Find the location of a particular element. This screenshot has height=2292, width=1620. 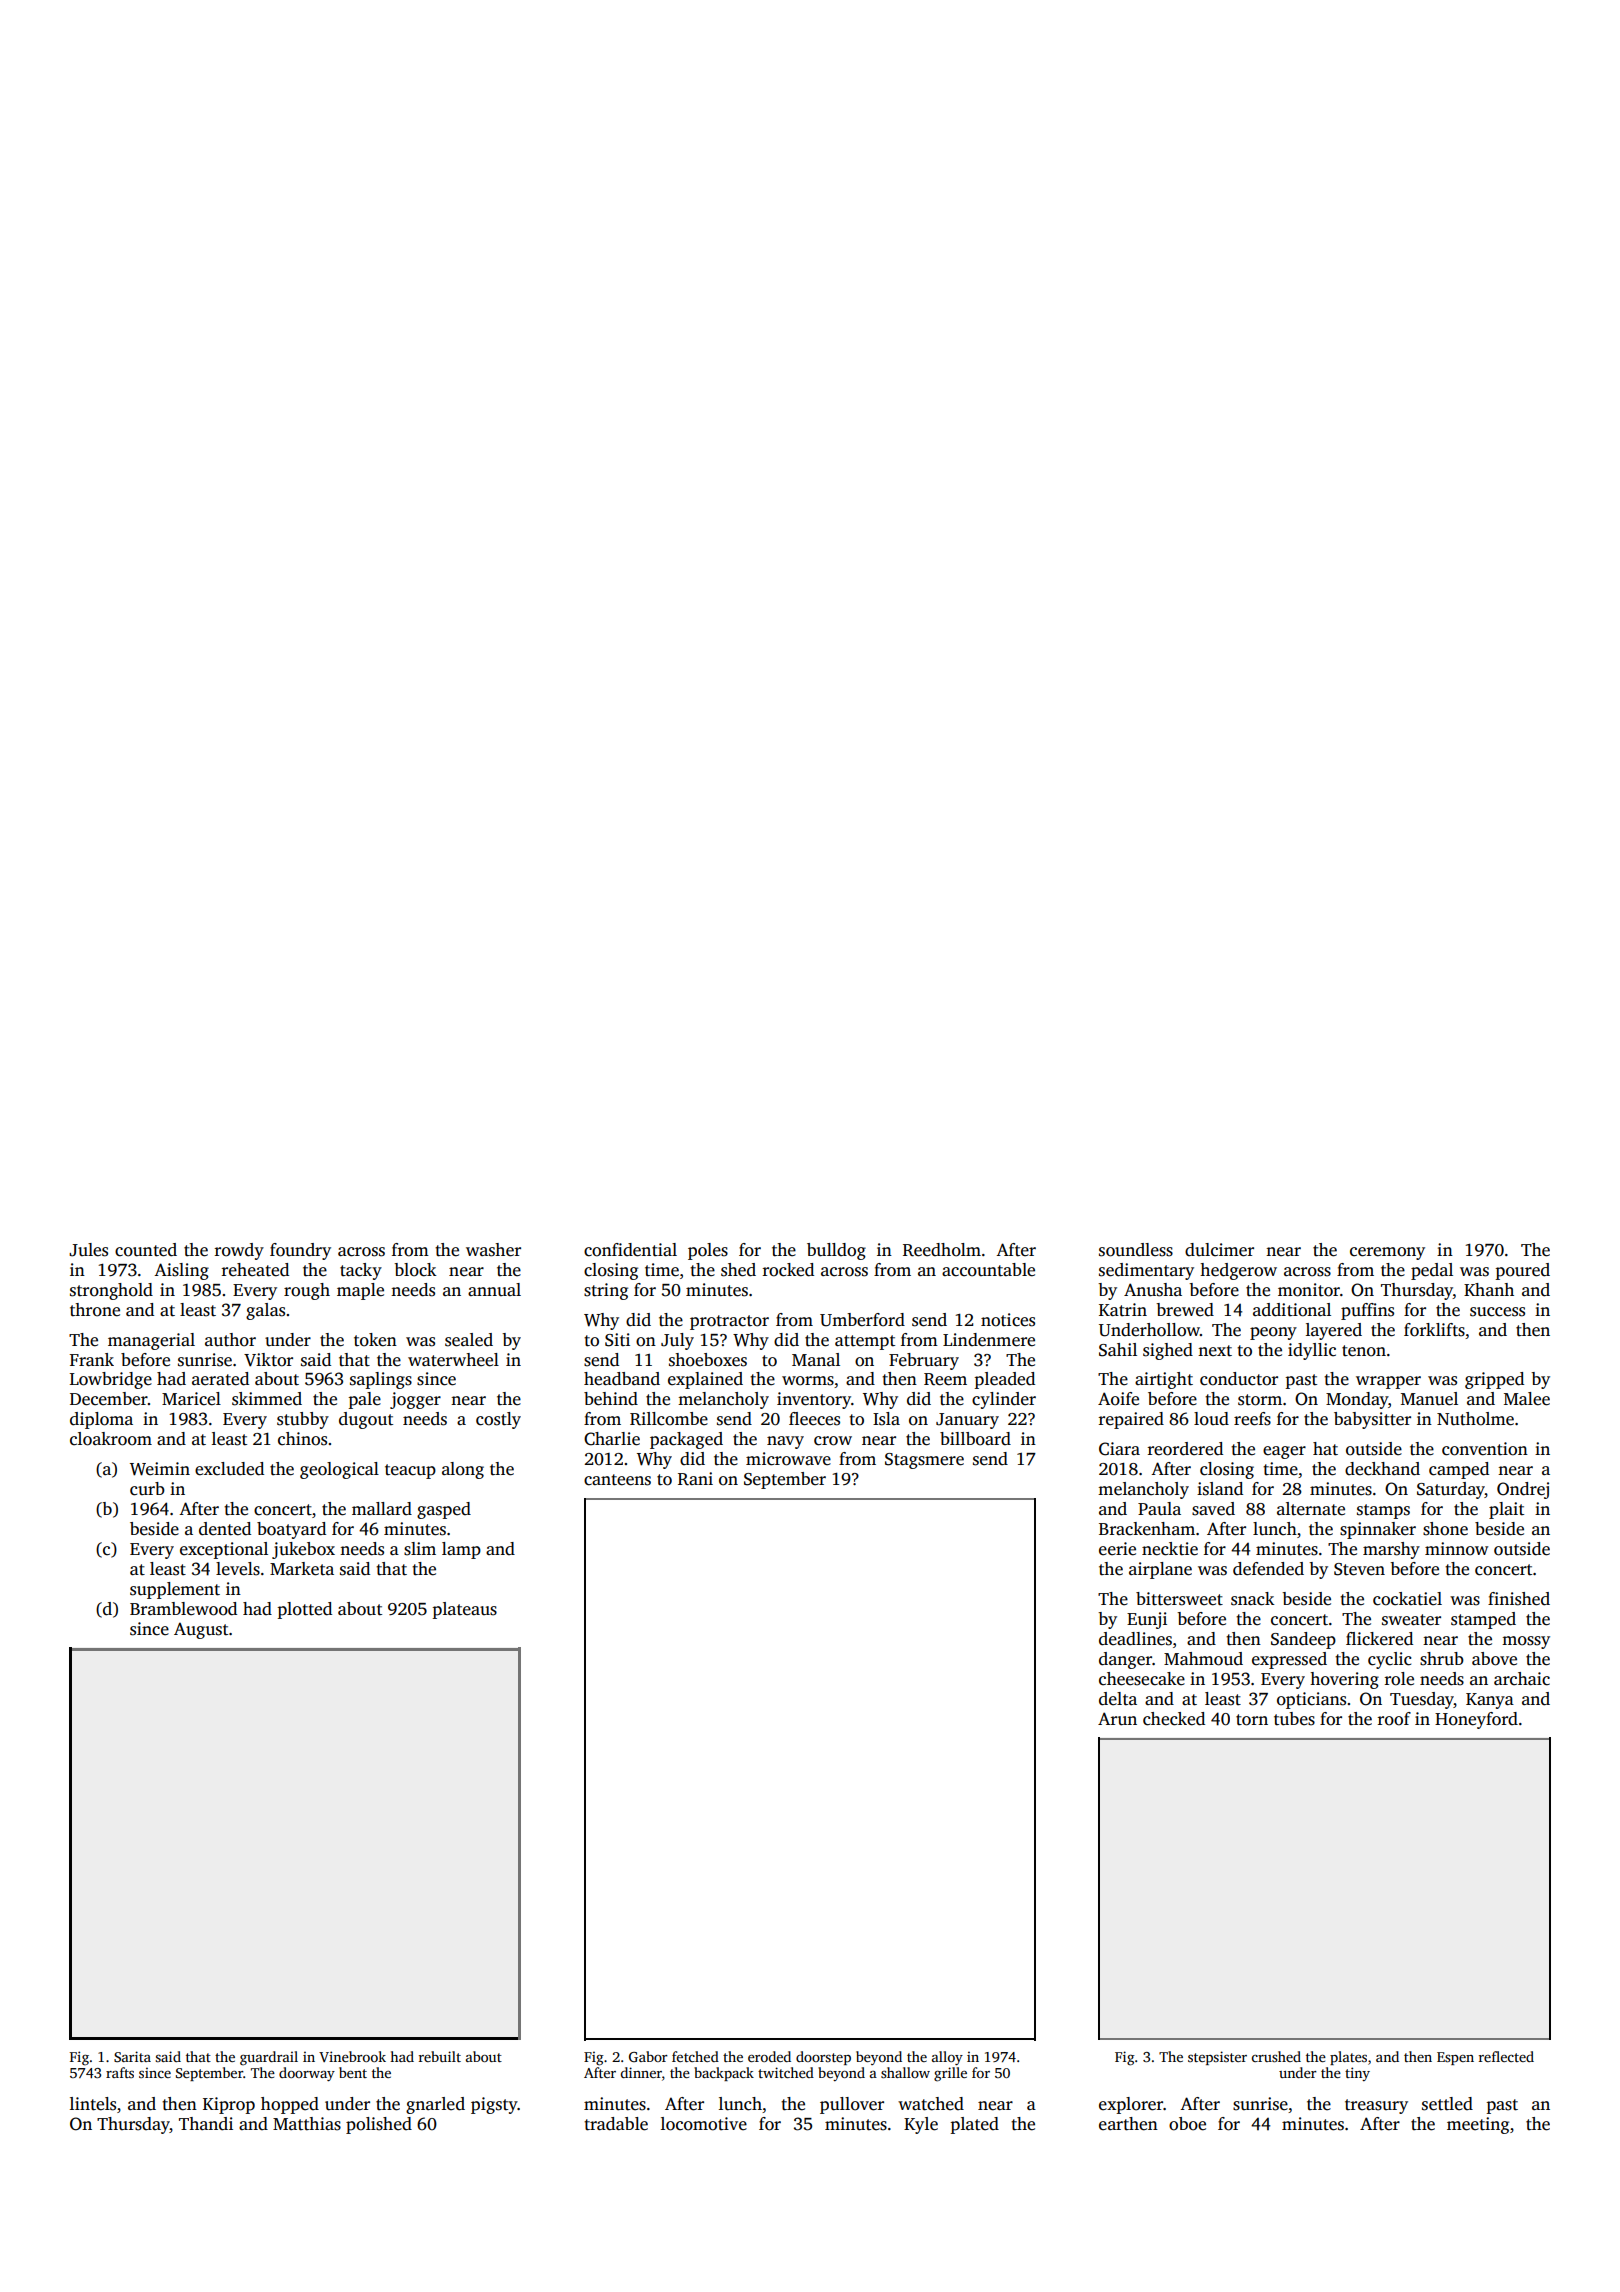

Arun is located at coordinates (1117, 1719).
